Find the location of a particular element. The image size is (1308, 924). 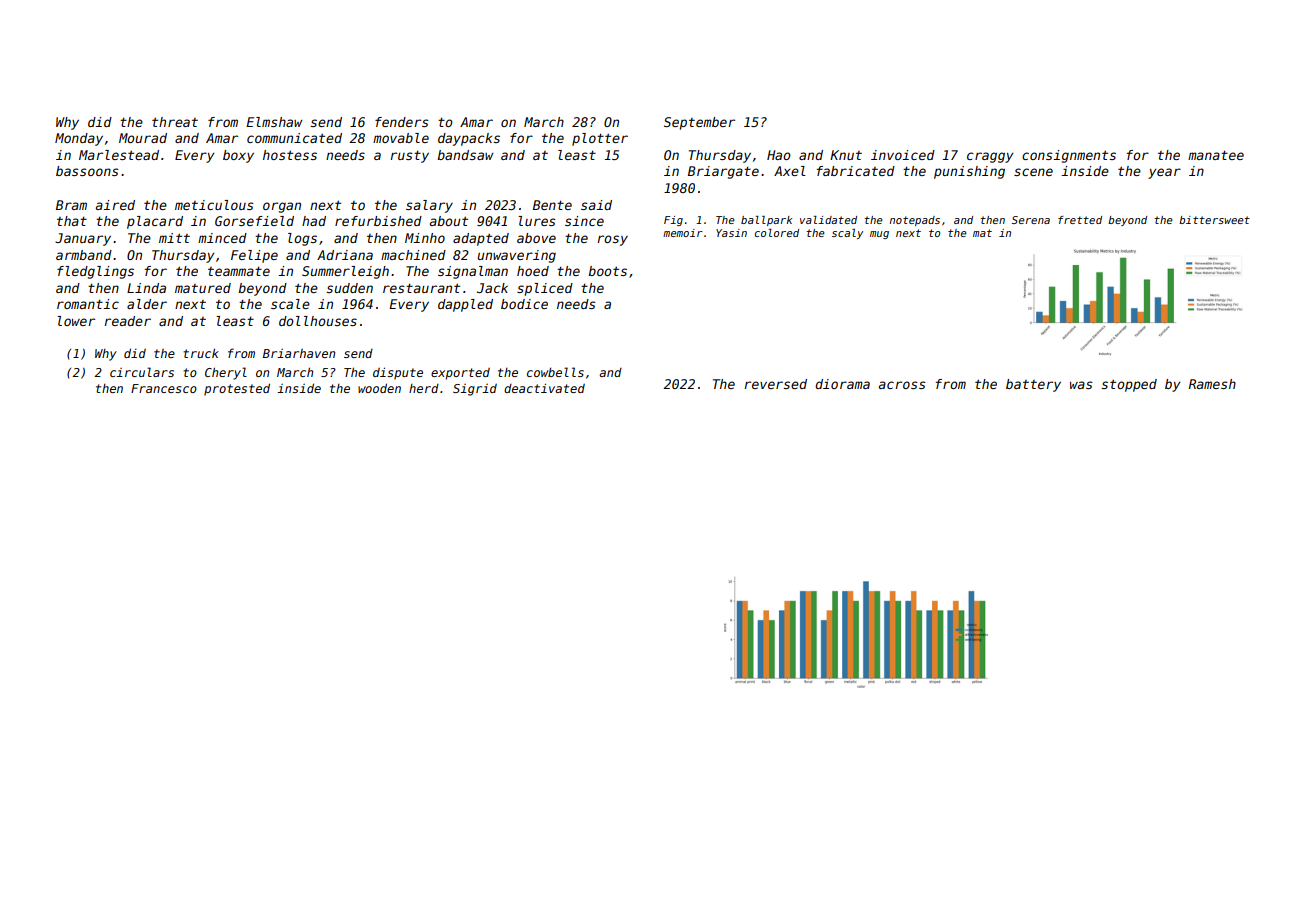

organ is located at coordinates (282, 207).
